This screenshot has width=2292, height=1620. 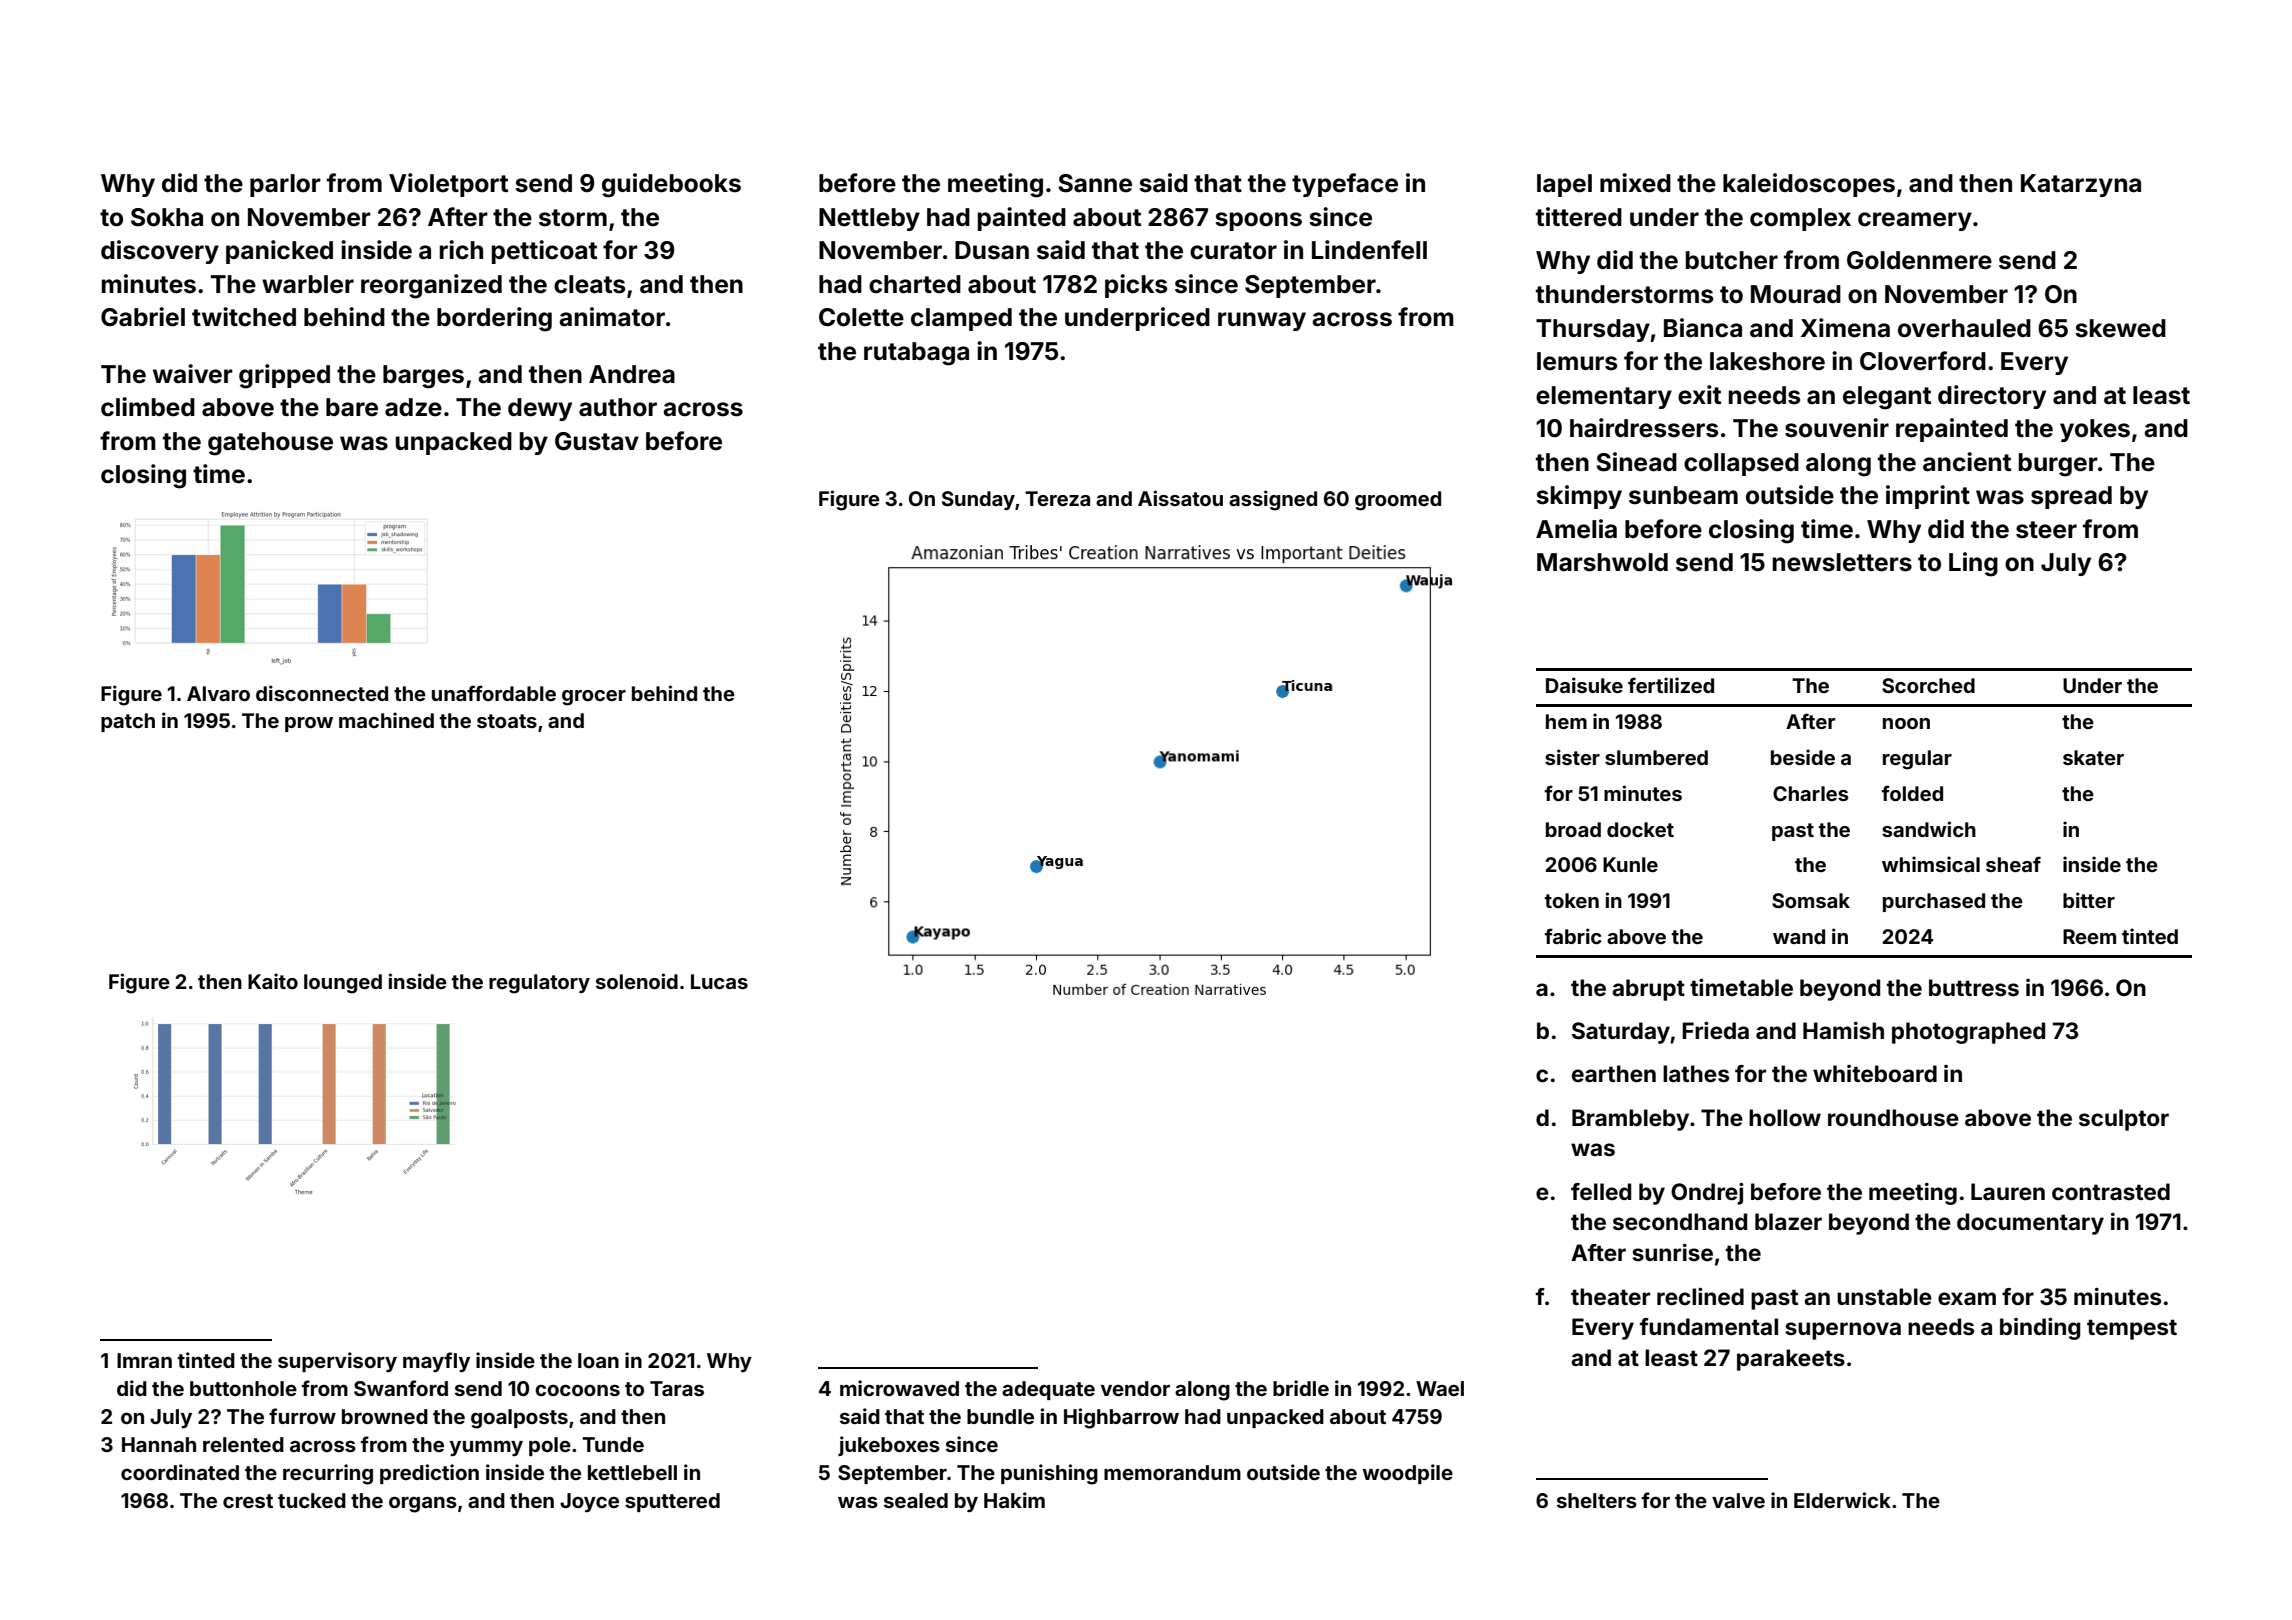 I want to click on Violetport, so click(x=448, y=185).
